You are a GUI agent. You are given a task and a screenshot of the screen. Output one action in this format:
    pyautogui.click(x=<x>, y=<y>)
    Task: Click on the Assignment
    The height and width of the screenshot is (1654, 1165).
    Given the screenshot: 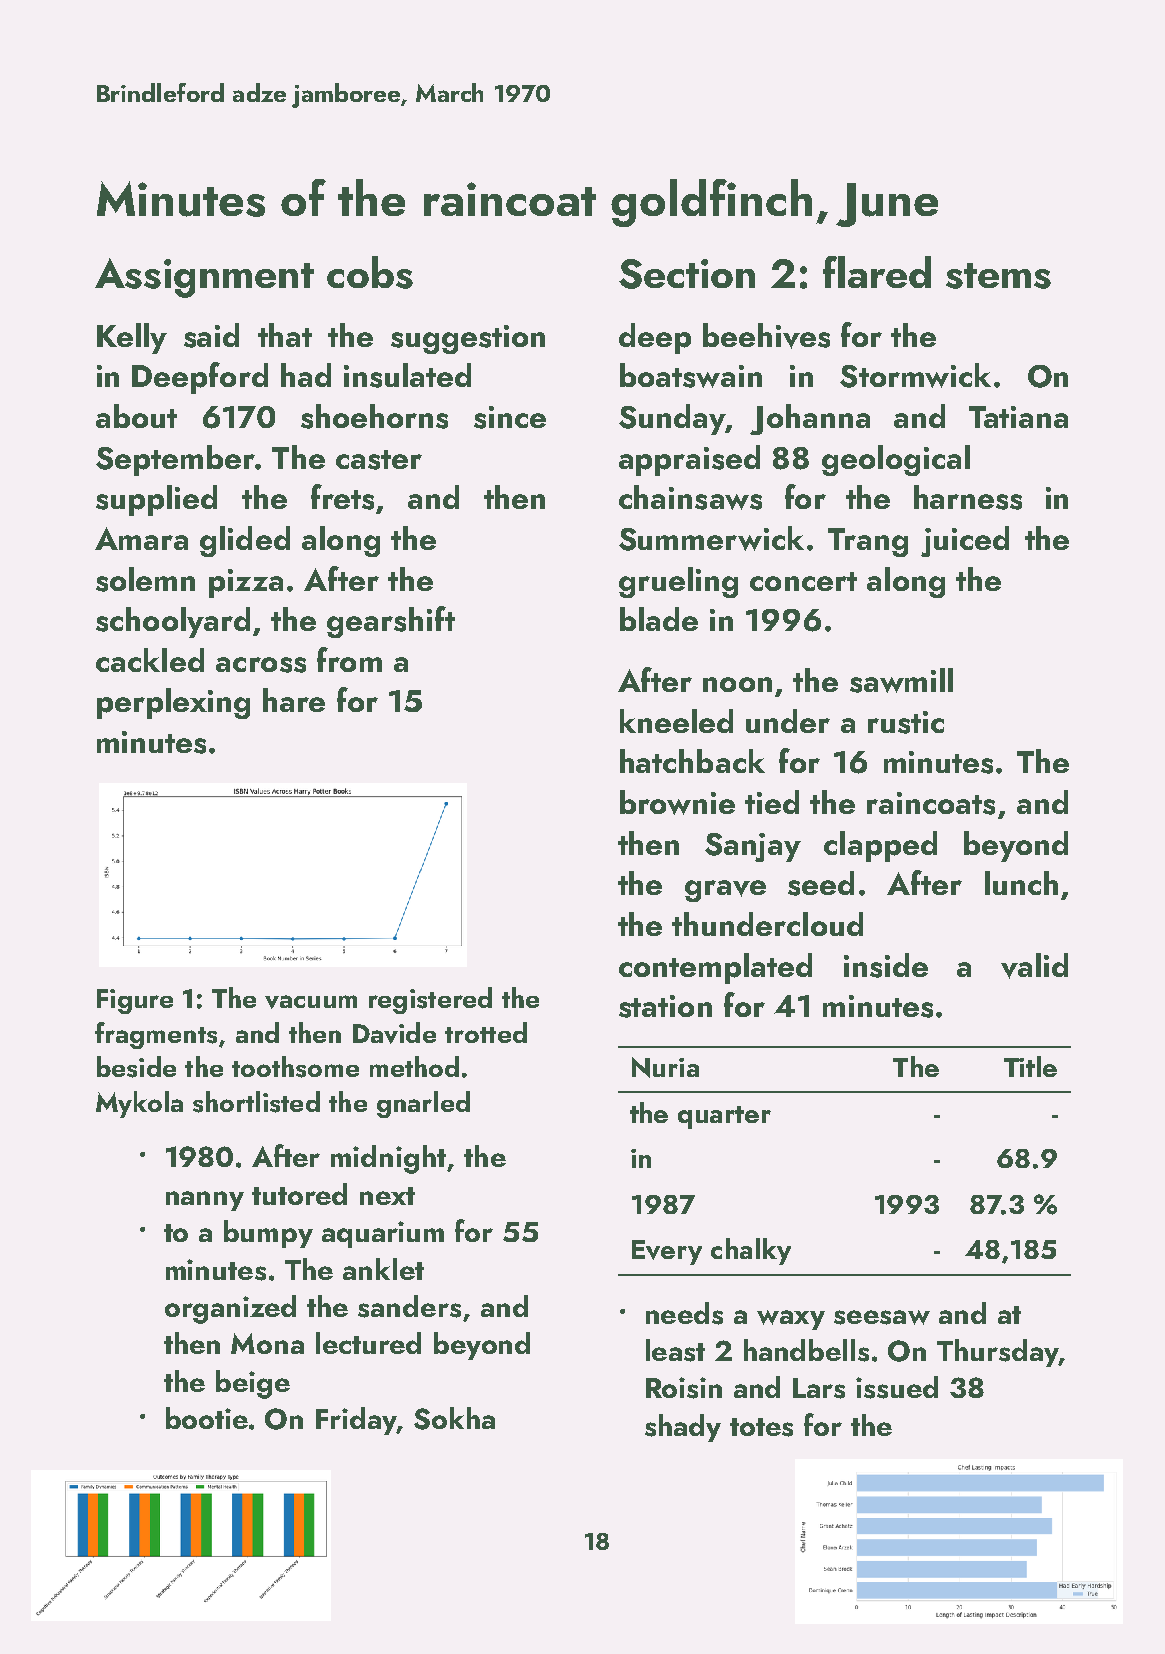 What is the action you would take?
    pyautogui.click(x=204, y=278)
